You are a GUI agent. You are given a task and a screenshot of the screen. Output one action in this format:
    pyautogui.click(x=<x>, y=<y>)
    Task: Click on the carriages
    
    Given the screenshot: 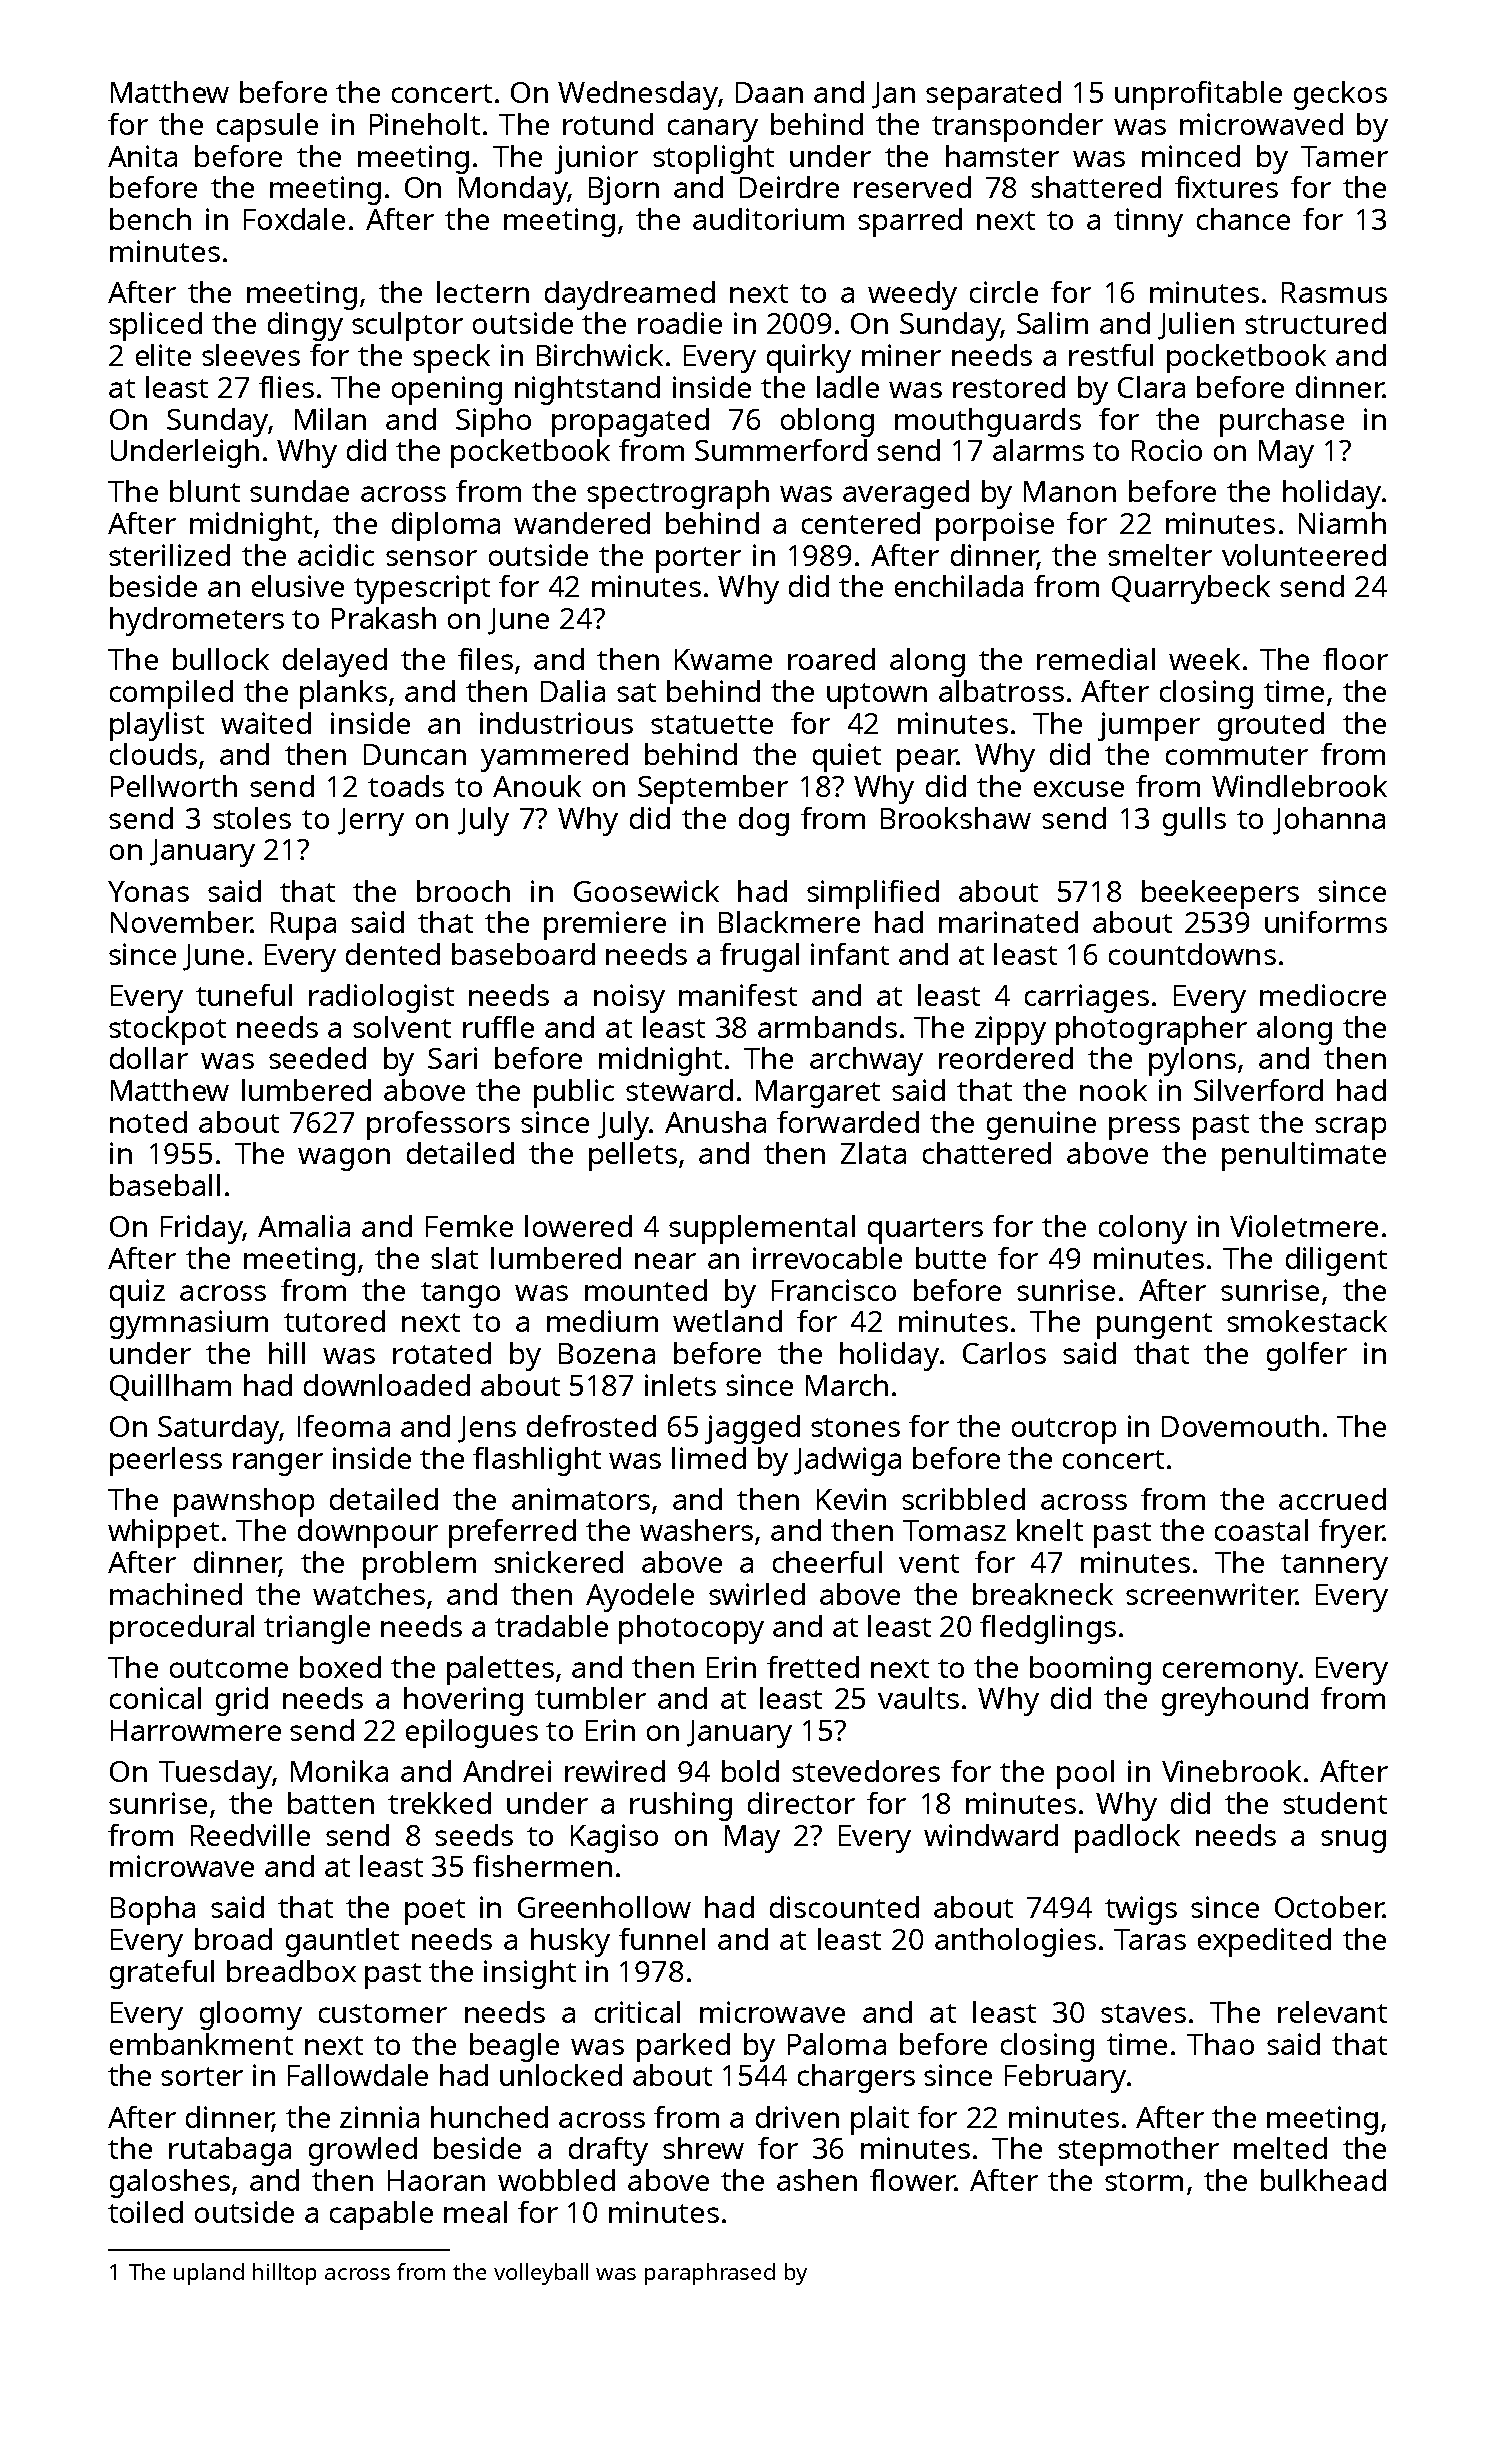 What is the action you would take?
    pyautogui.click(x=1087, y=998)
